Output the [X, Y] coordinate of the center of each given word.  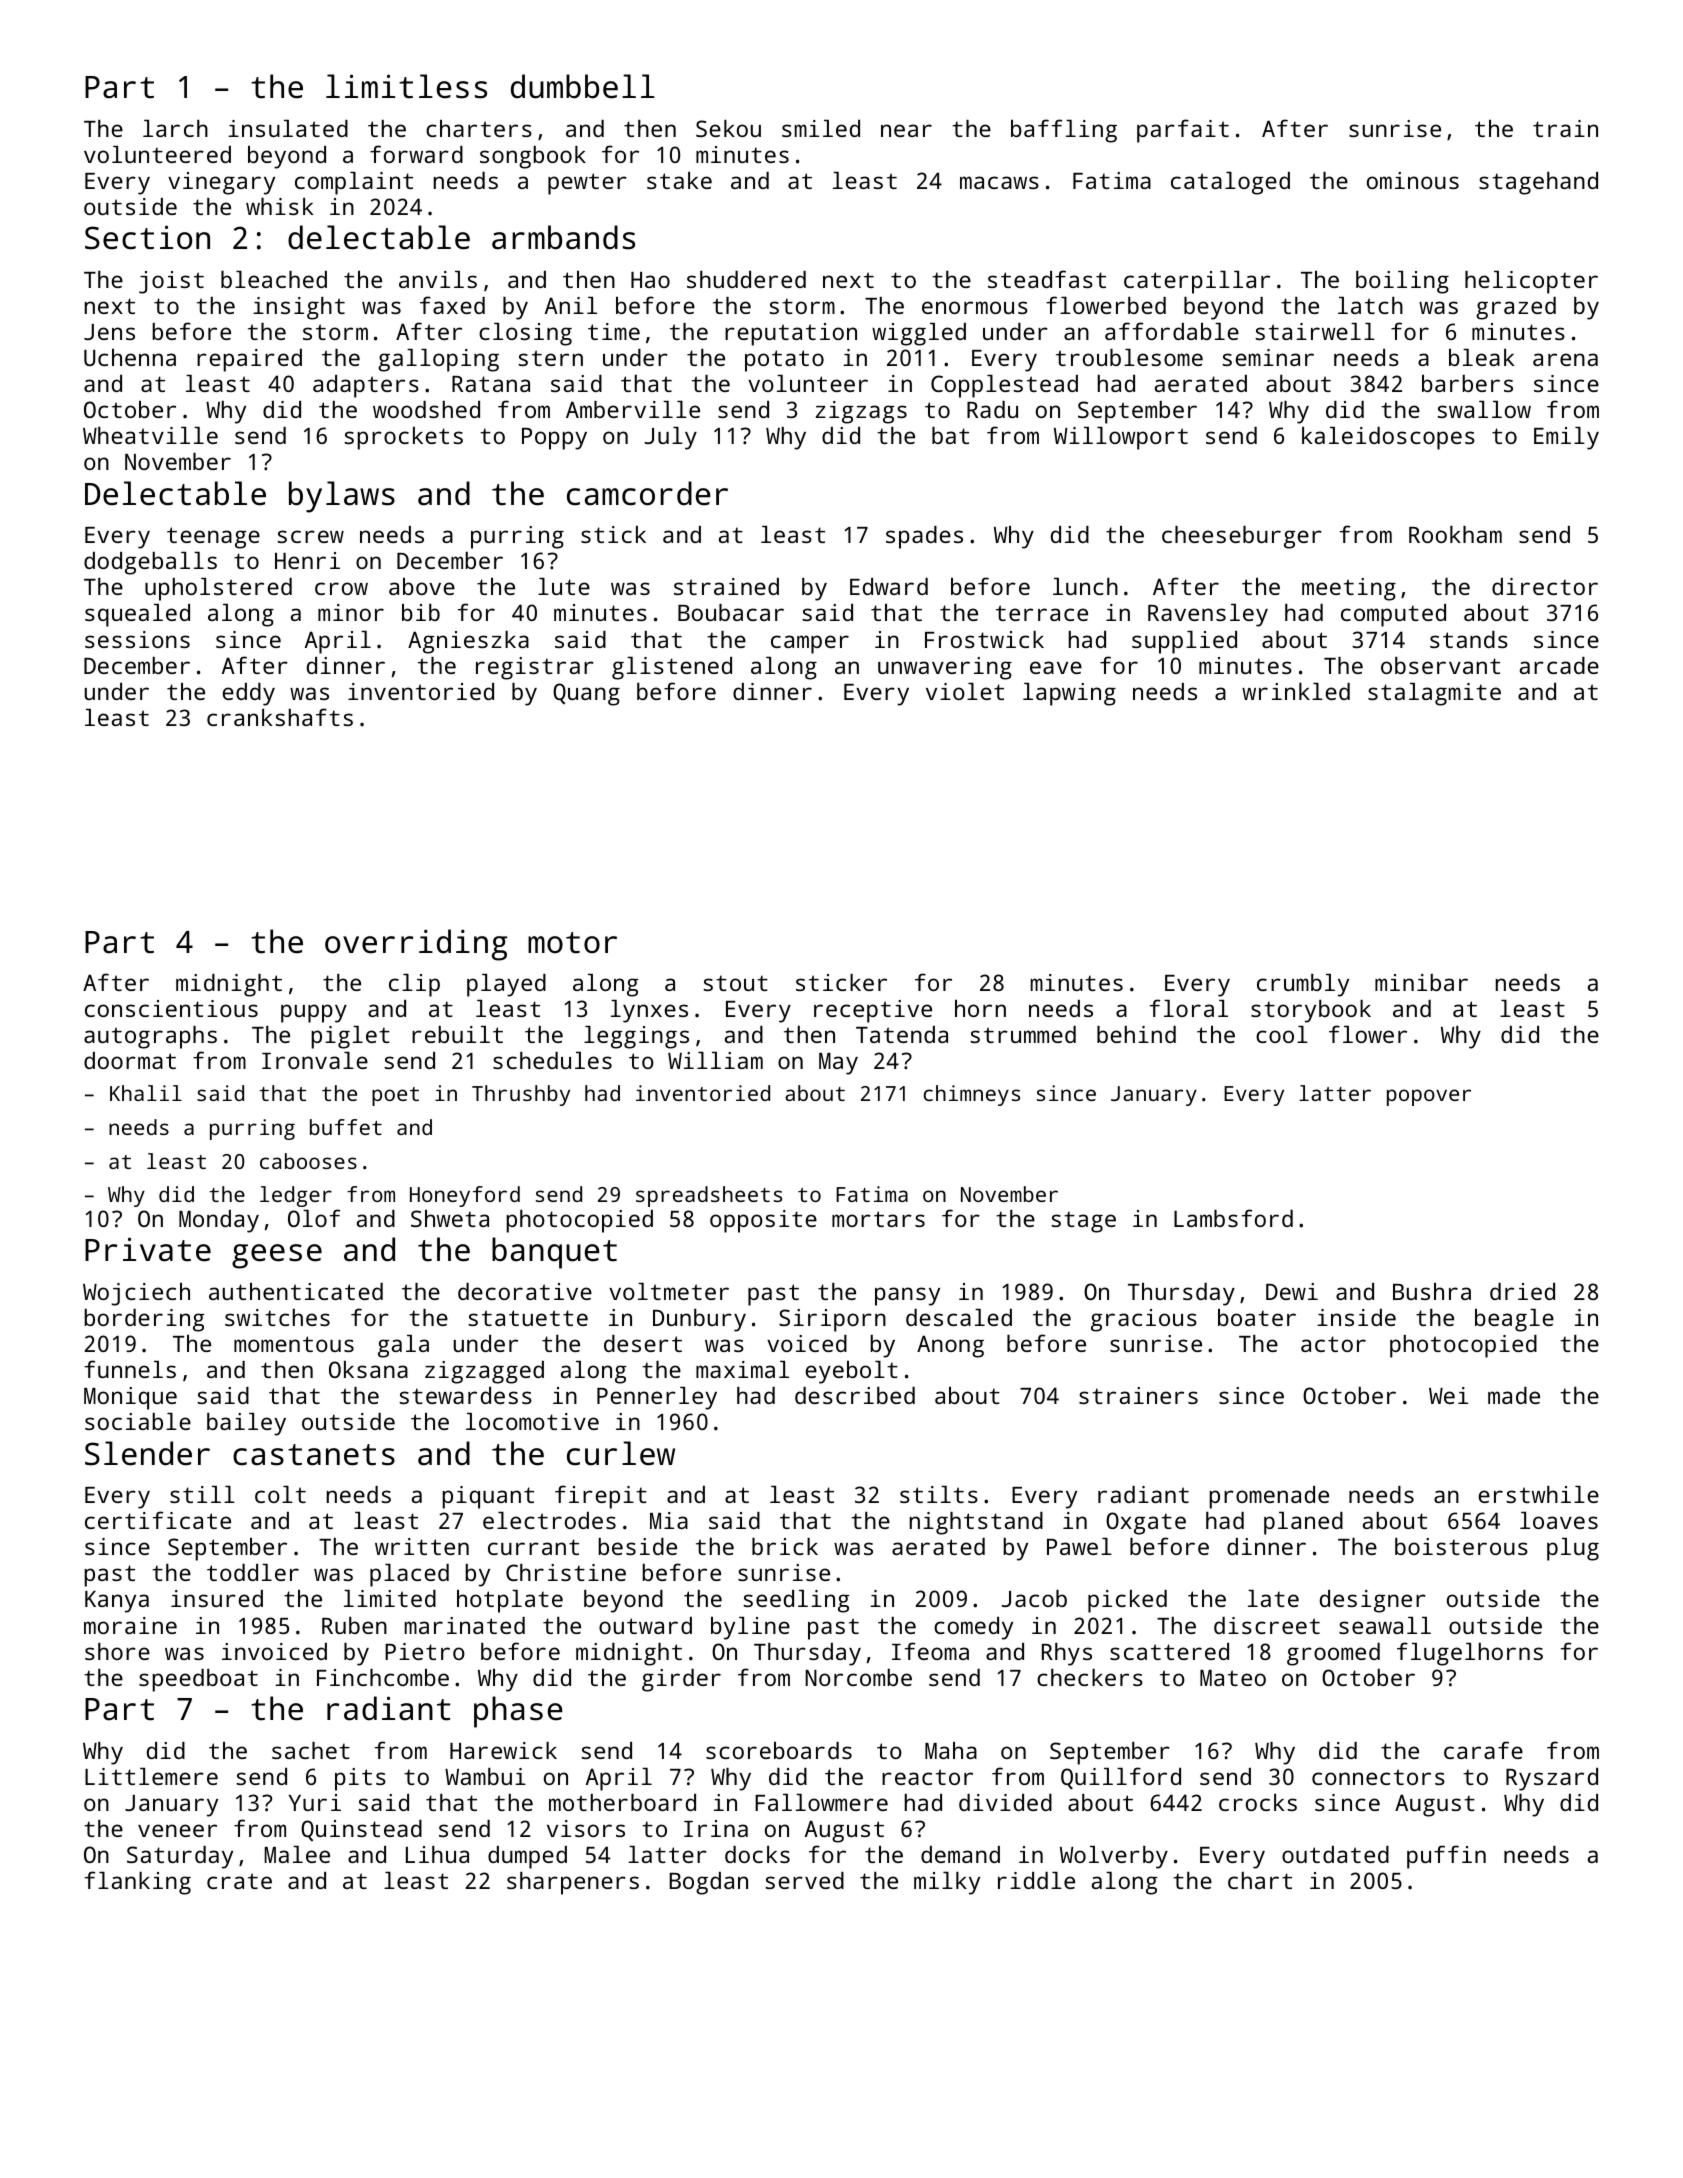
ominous [1413, 180]
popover [1429, 1097]
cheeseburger [1242, 537]
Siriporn [832, 1320]
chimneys [972, 1095]
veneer [177, 1830]
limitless [406, 86]
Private [148, 1249]
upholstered [218, 589]
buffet [346, 1127]
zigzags [861, 412]
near [906, 130]
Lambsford [1233, 1218]
